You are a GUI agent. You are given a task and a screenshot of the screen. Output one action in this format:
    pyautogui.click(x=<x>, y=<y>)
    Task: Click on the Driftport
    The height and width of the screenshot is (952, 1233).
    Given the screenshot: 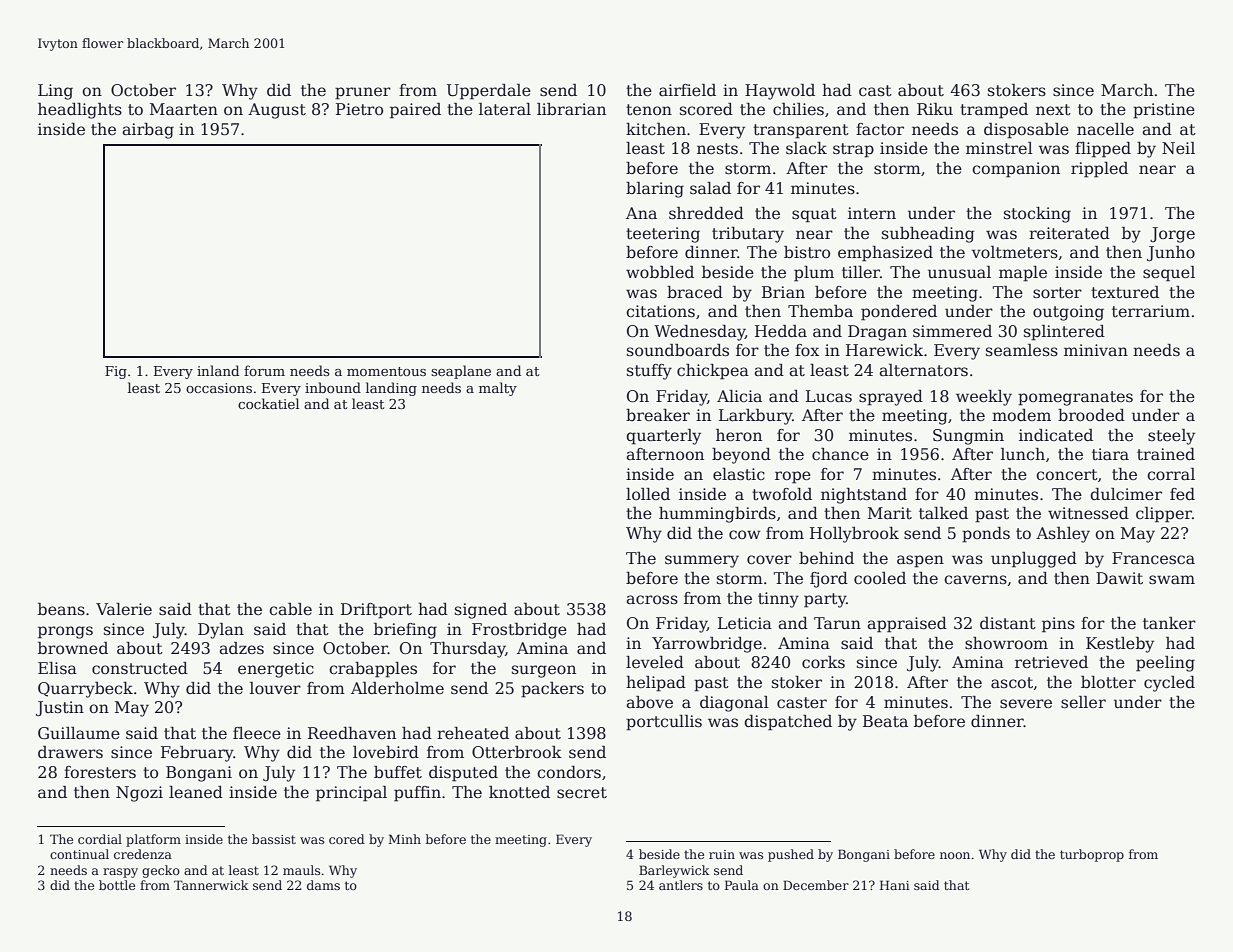 What is the action you would take?
    pyautogui.click(x=376, y=611)
